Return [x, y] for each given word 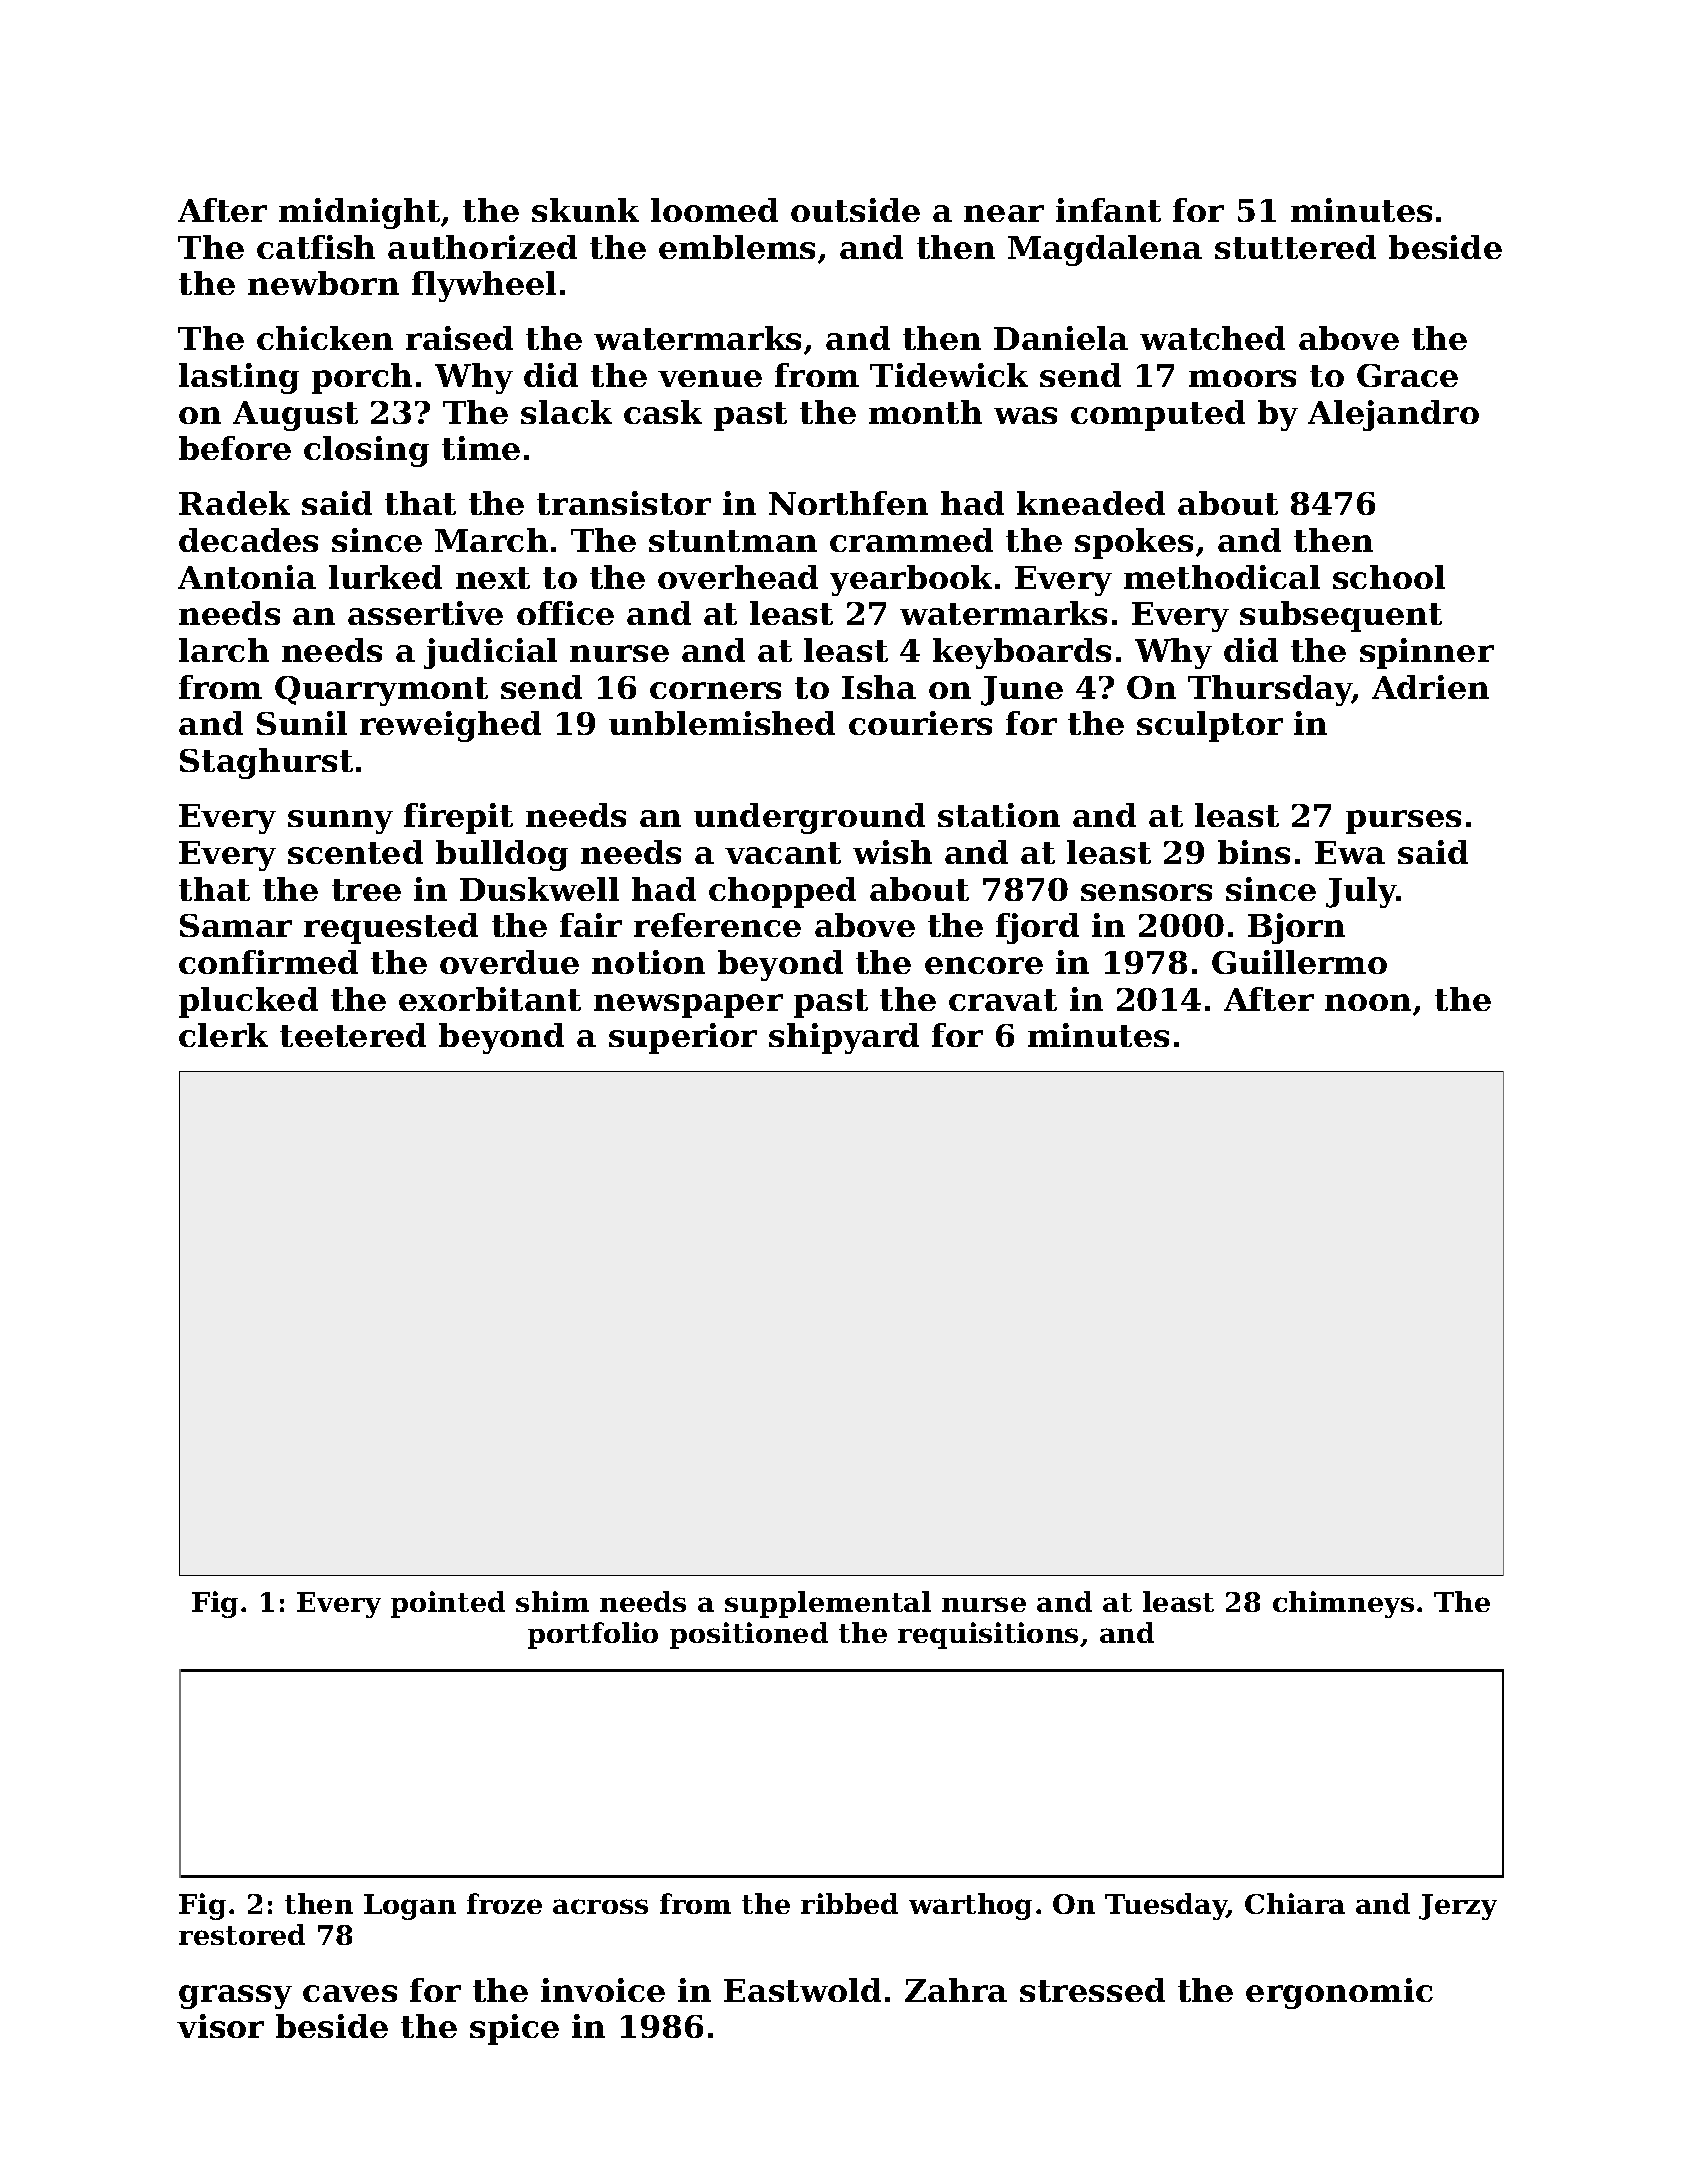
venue [710, 378]
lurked [385, 577]
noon [1368, 1002]
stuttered [1295, 247]
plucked [248, 1002]
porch [362, 378]
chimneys [1343, 1604]
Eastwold [802, 1990]
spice [514, 2029]
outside [855, 210]
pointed [448, 1604]
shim [552, 1601]
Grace [1407, 375]
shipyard [844, 1038]
